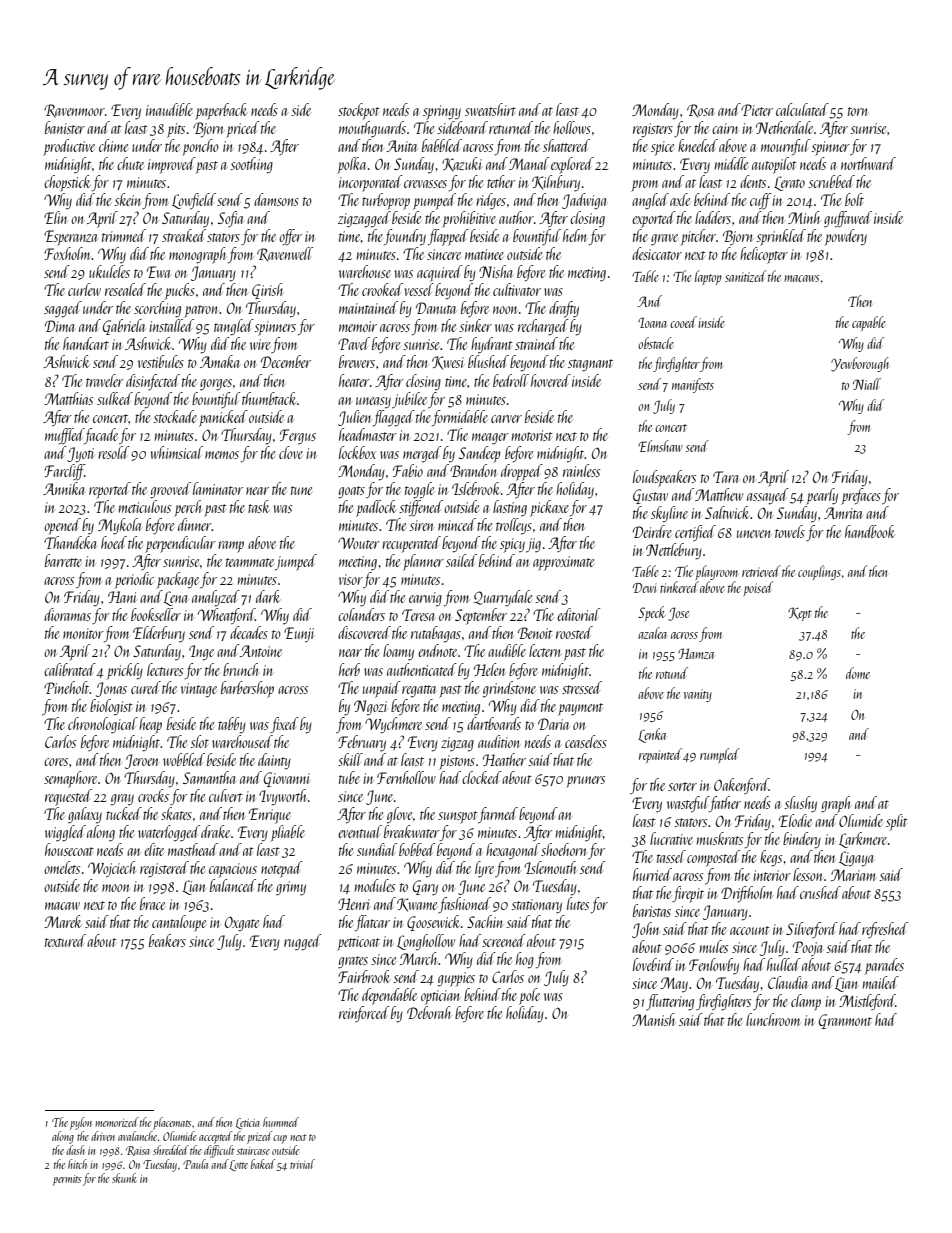 Image resolution: width=952 pixels, height=1233 pixels. Describe the element at coordinates (238, 1165) in the document. I see `Lotte` at that location.
